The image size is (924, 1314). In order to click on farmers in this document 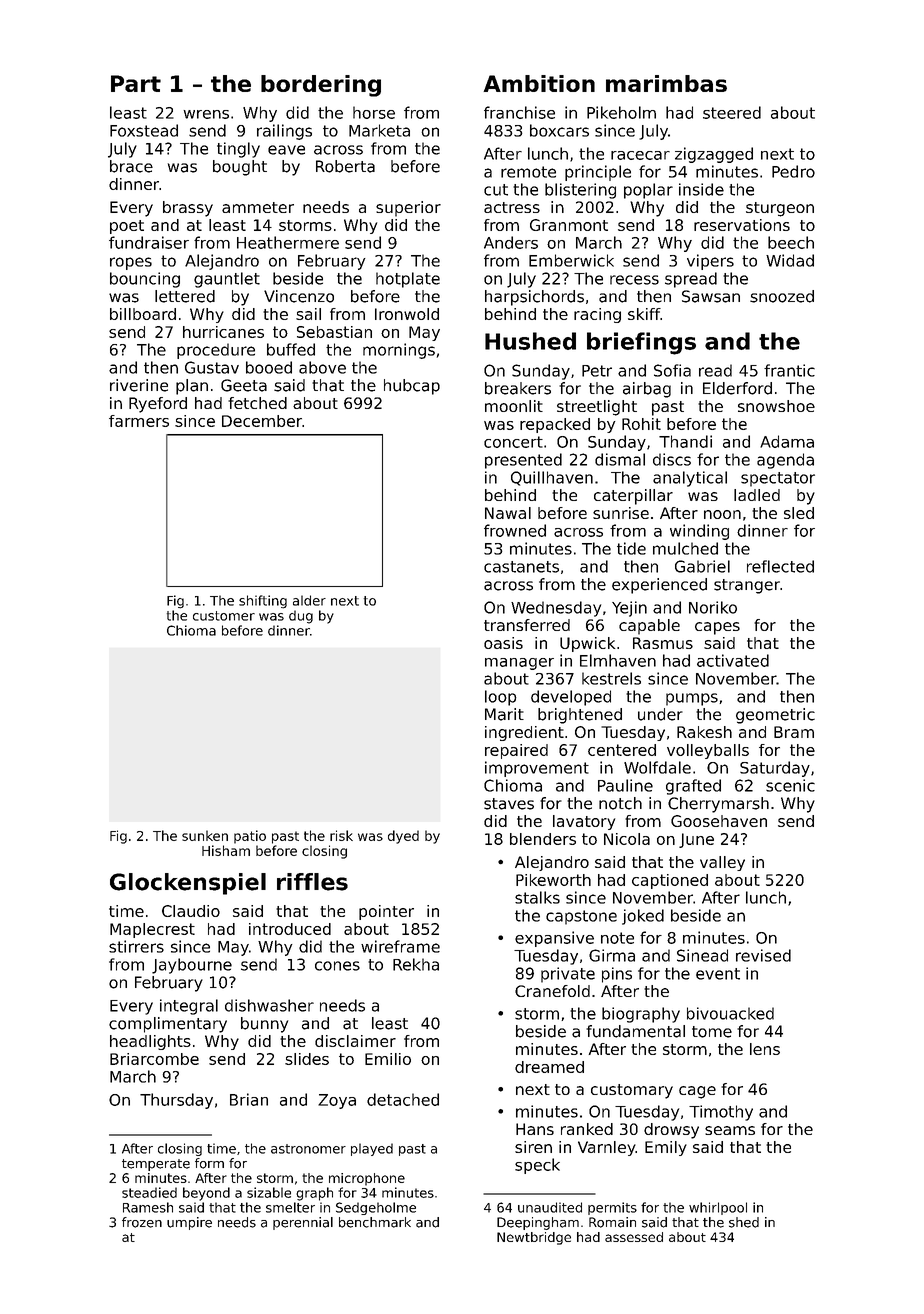, I will do `click(139, 421)`.
